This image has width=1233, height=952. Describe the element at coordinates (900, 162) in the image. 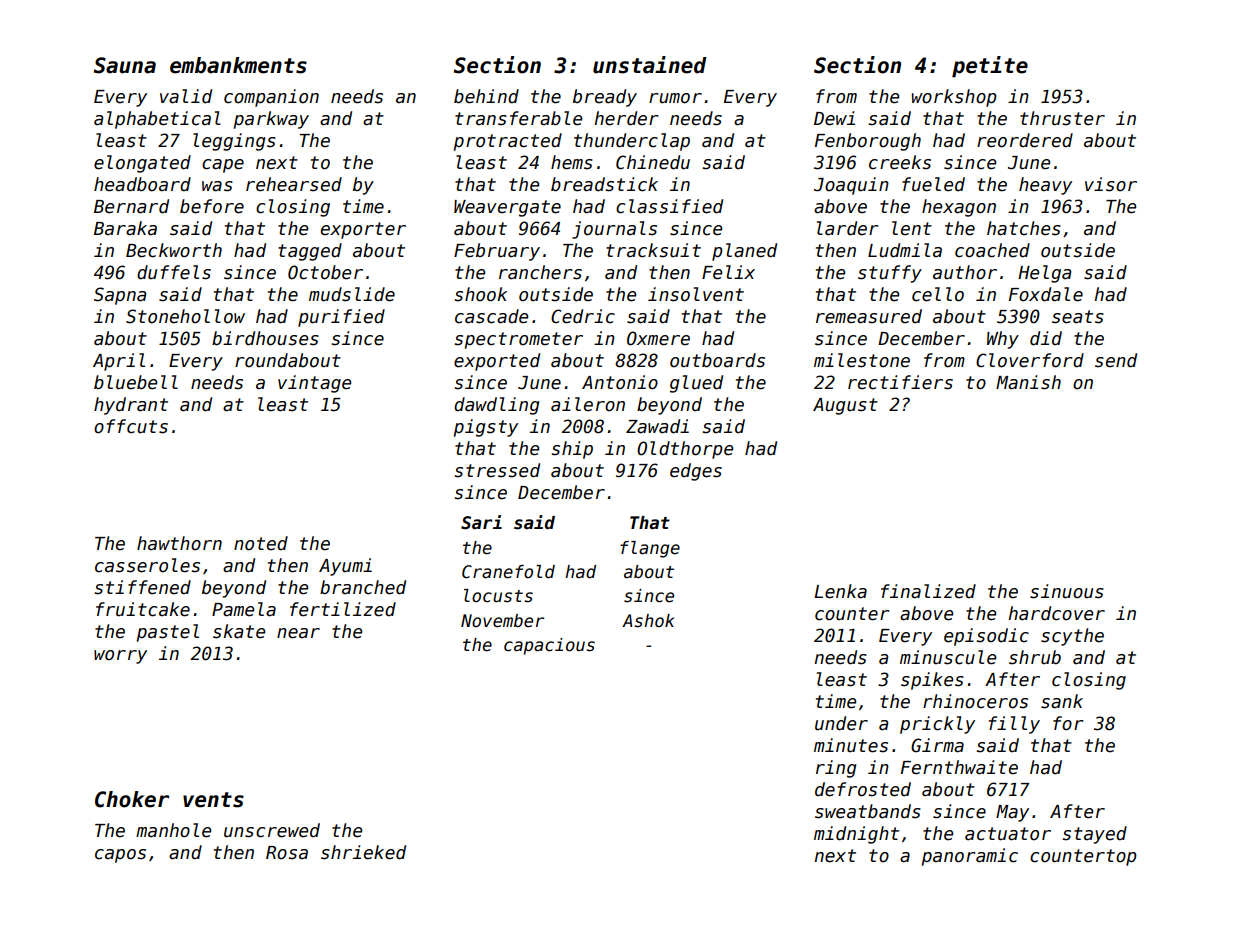

I see `creeks` at that location.
